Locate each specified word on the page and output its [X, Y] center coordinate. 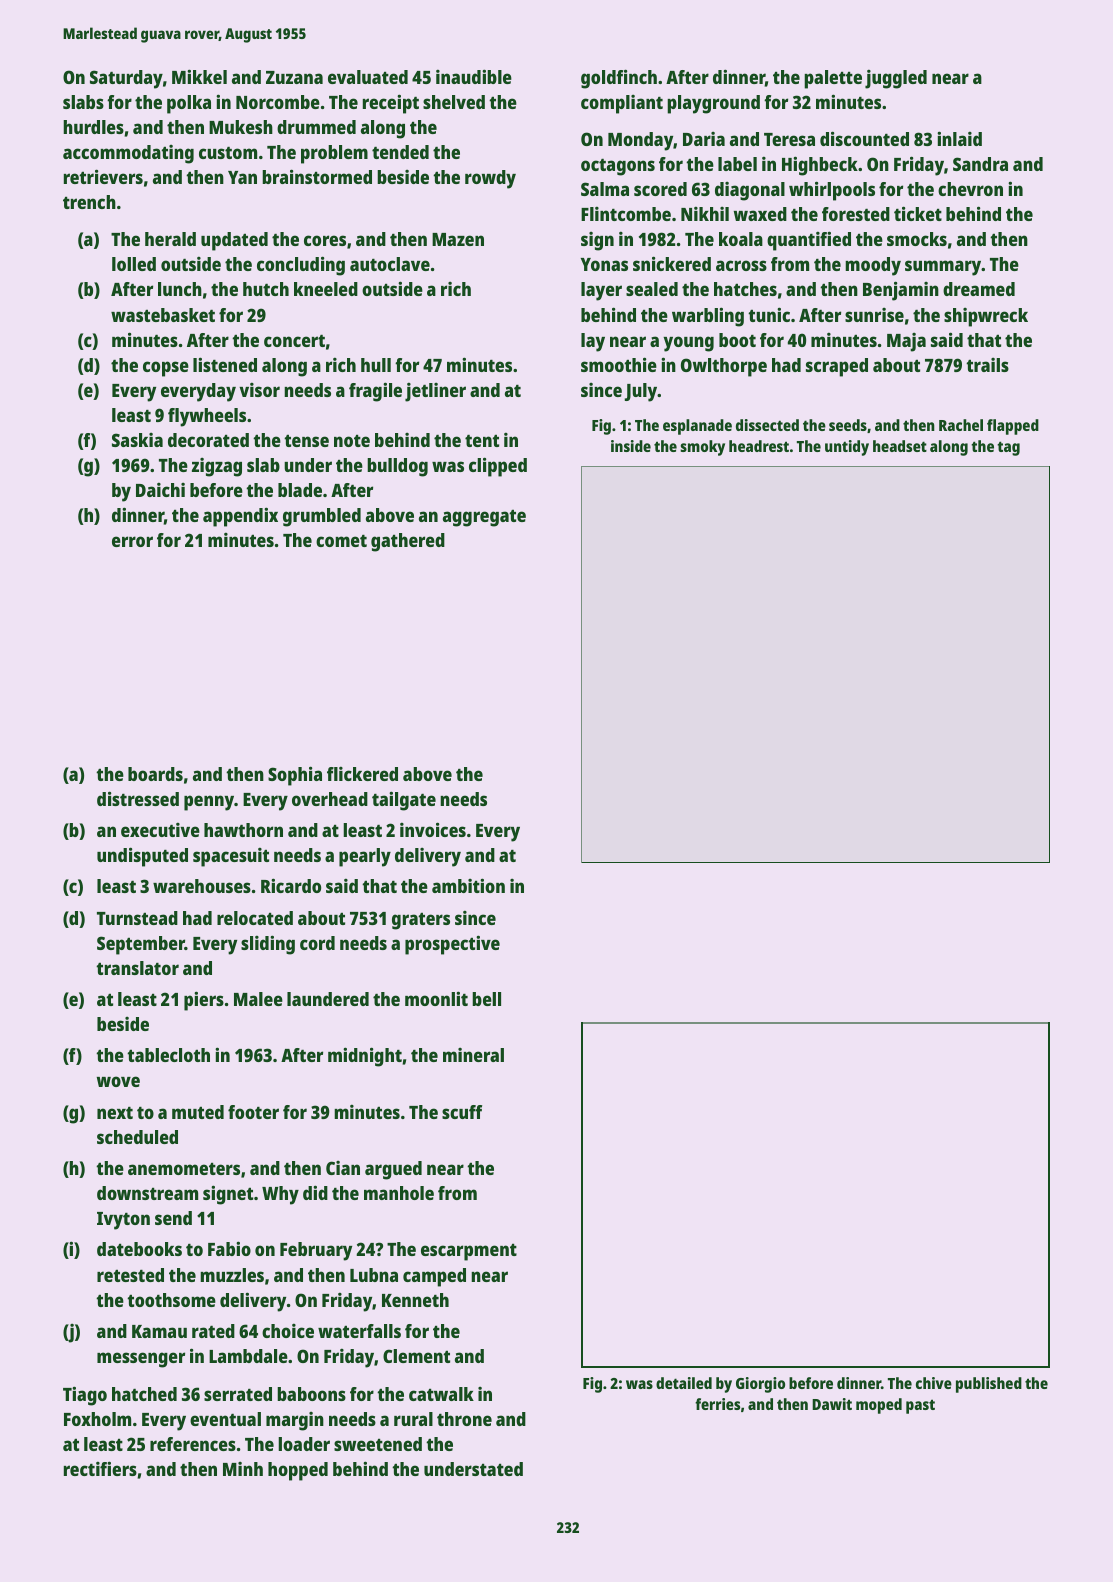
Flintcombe [626, 214]
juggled [896, 79]
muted [198, 1112]
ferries [717, 1404]
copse [166, 369]
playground [713, 104]
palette [833, 79]
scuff [462, 1112]
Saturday [126, 79]
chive [934, 1383]
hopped [298, 1471]
